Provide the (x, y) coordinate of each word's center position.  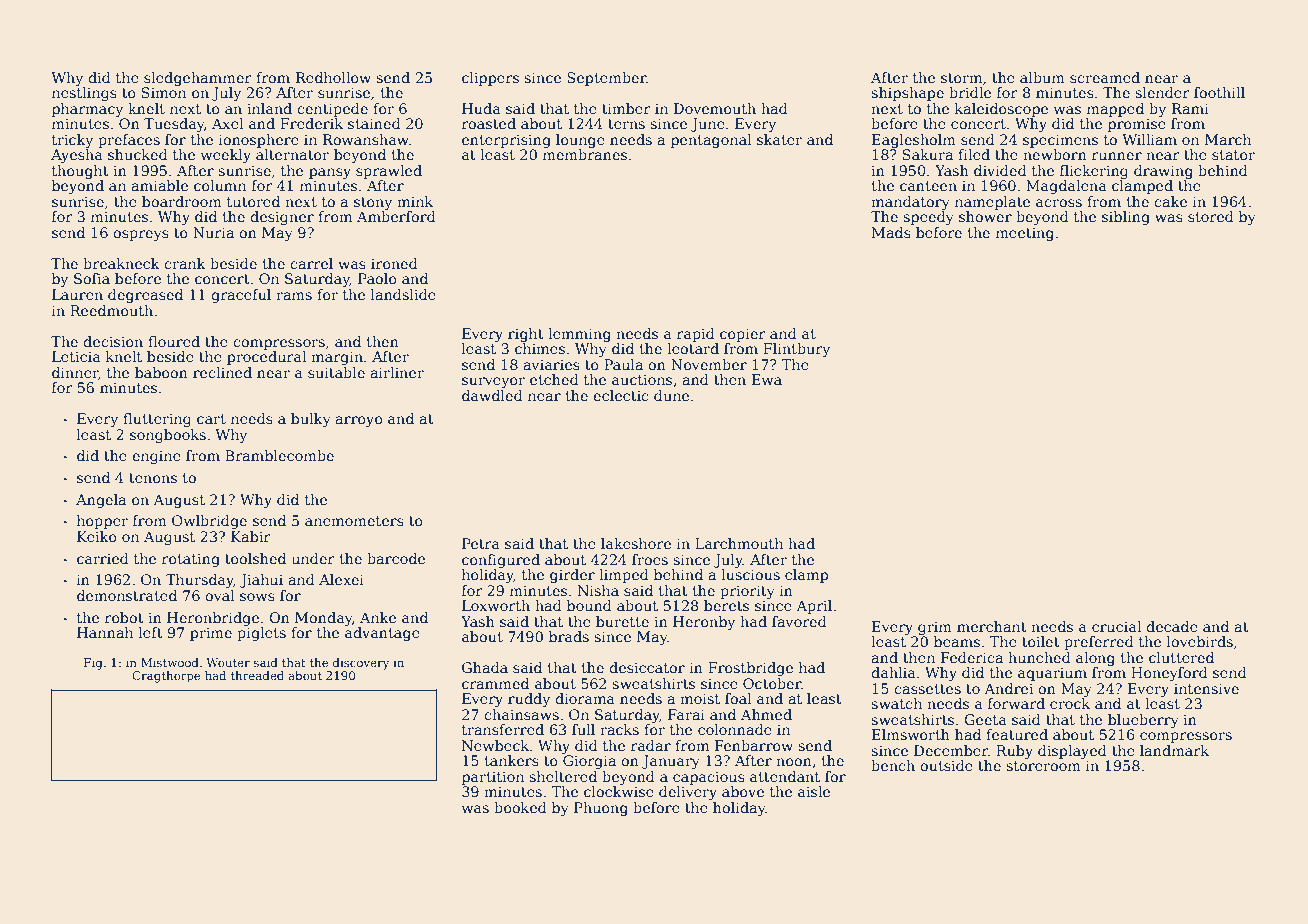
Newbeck (495, 745)
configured (501, 561)
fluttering (157, 420)
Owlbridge (209, 522)
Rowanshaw (366, 139)
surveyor (493, 382)
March (1228, 139)
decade (1172, 626)
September (606, 79)
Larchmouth (739, 543)
